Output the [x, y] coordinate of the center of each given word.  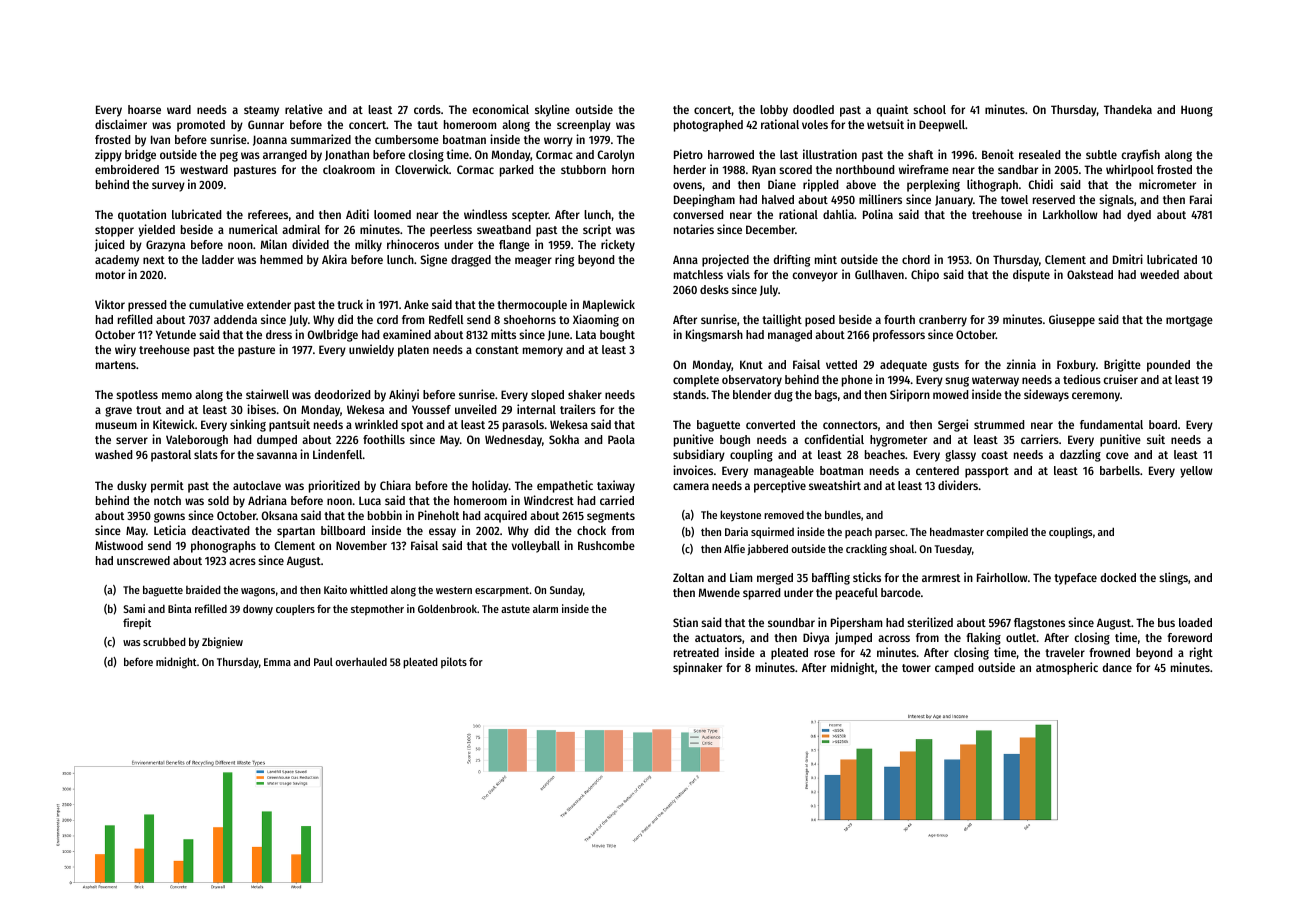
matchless [698, 274]
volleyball [536, 547]
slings [1173, 578]
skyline [552, 110]
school [929, 109]
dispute [1031, 275]
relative [304, 109]
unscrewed [143, 560]
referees [268, 214]
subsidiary [699, 455]
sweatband [504, 229]
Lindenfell [337, 454]
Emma [277, 662]
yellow [1196, 472]
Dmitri [1128, 259]
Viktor [110, 304]
